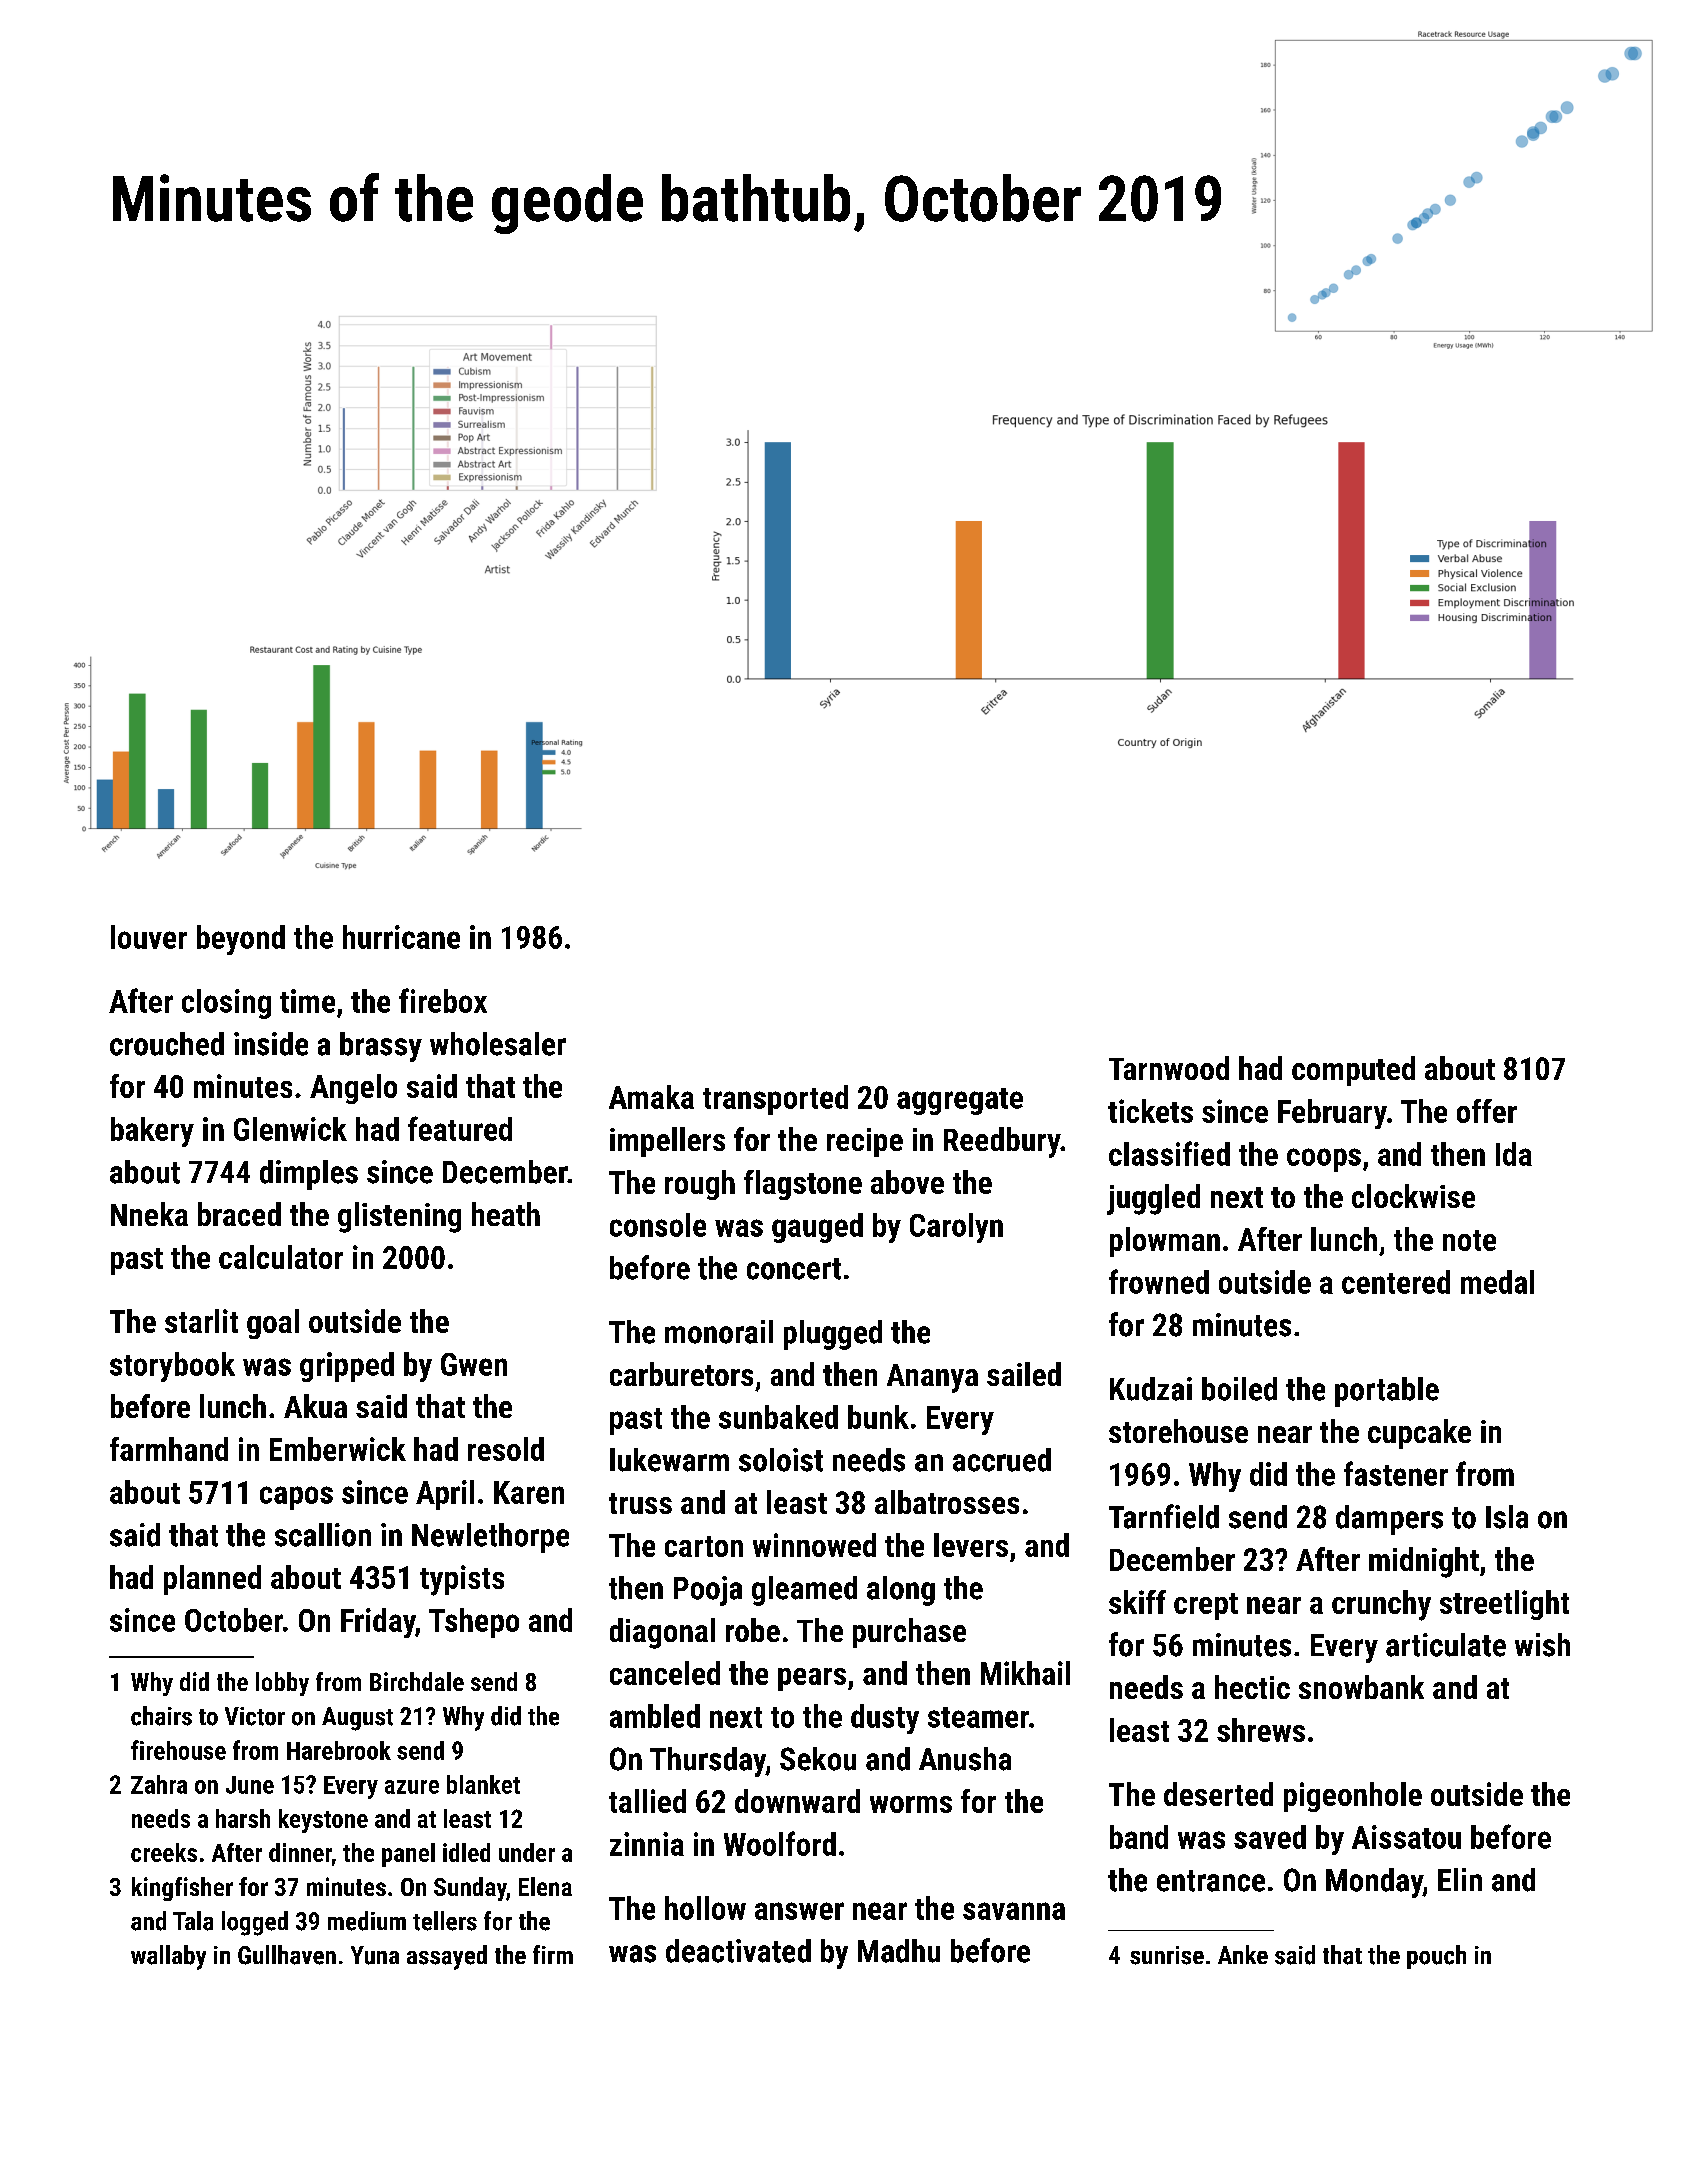 This screenshot has width=1683, height=2178. What do you see at coordinates (1353, 1071) in the screenshot?
I see `computed` at bounding box center [1353, 1071].
